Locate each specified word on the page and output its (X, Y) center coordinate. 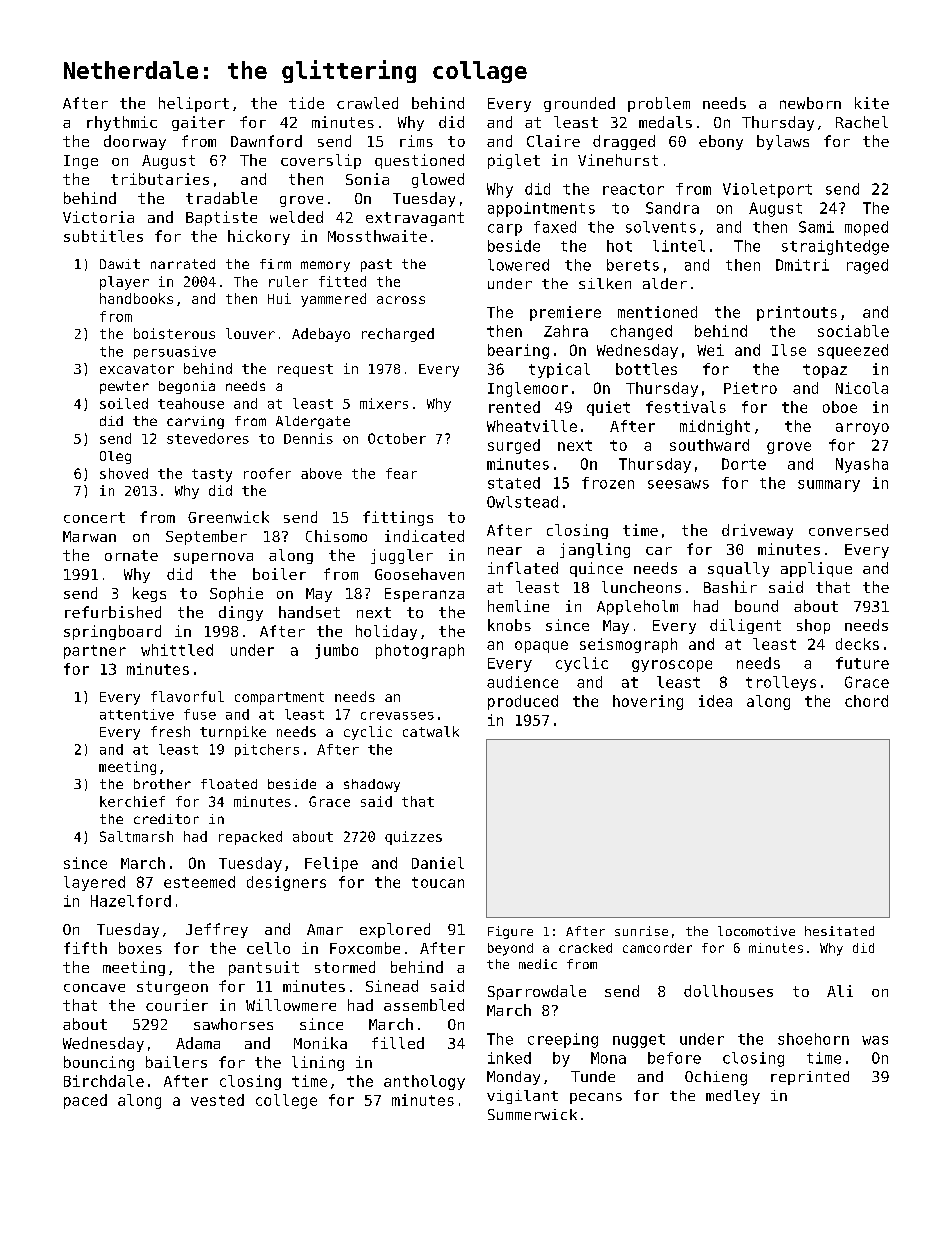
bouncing (99, 1063)
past (376, 265)
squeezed (853, 351)
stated (514, 483)
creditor (166, 819)
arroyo (862, 429)
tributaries (160, 179)
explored (395, 930)
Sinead (392, 986)
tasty (212, 475)
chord (866, 701)
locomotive (756, 931)
